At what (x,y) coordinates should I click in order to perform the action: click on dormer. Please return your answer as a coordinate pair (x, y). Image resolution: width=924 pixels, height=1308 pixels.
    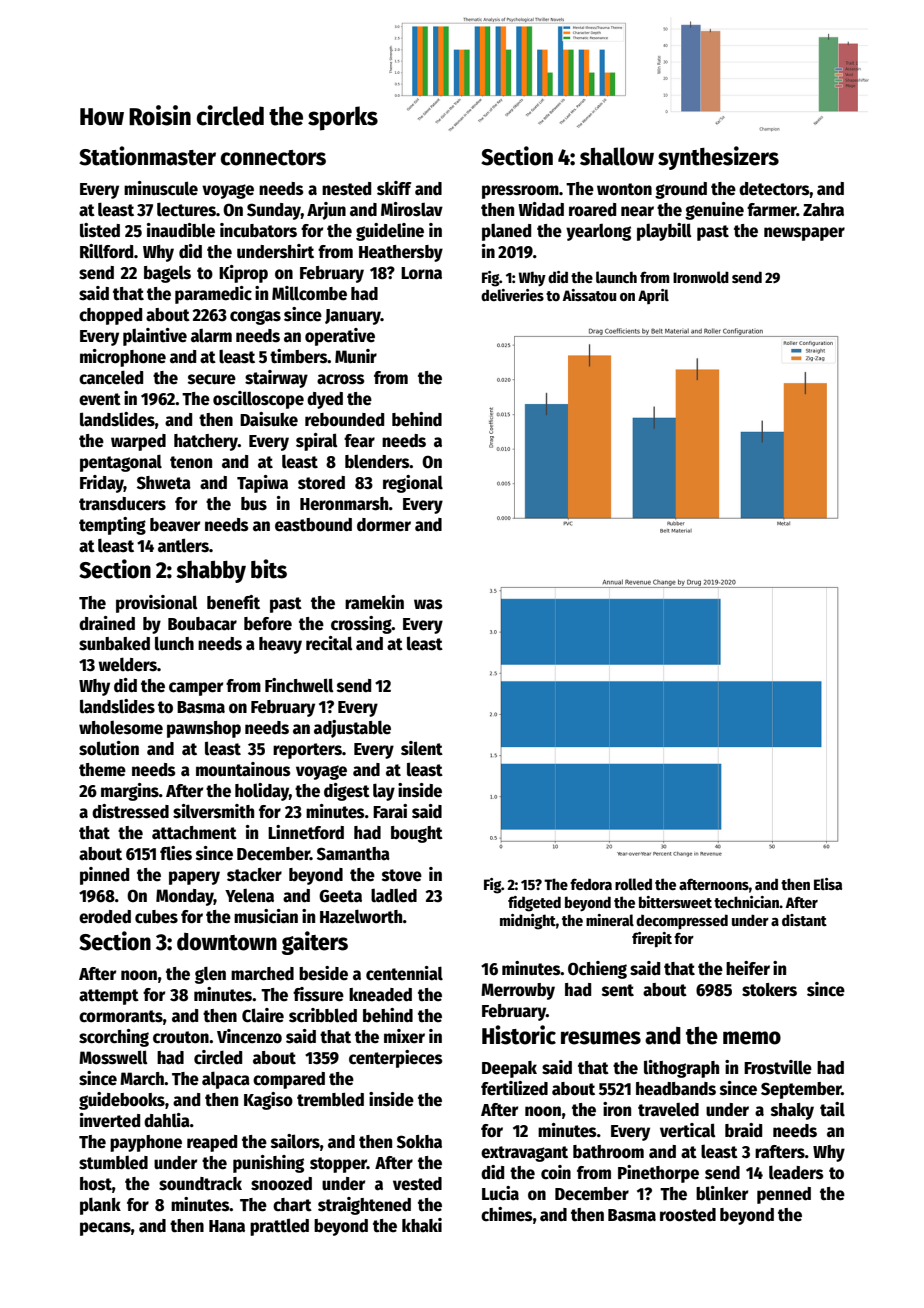
    Looking at the image, I should click on (384, 525).
